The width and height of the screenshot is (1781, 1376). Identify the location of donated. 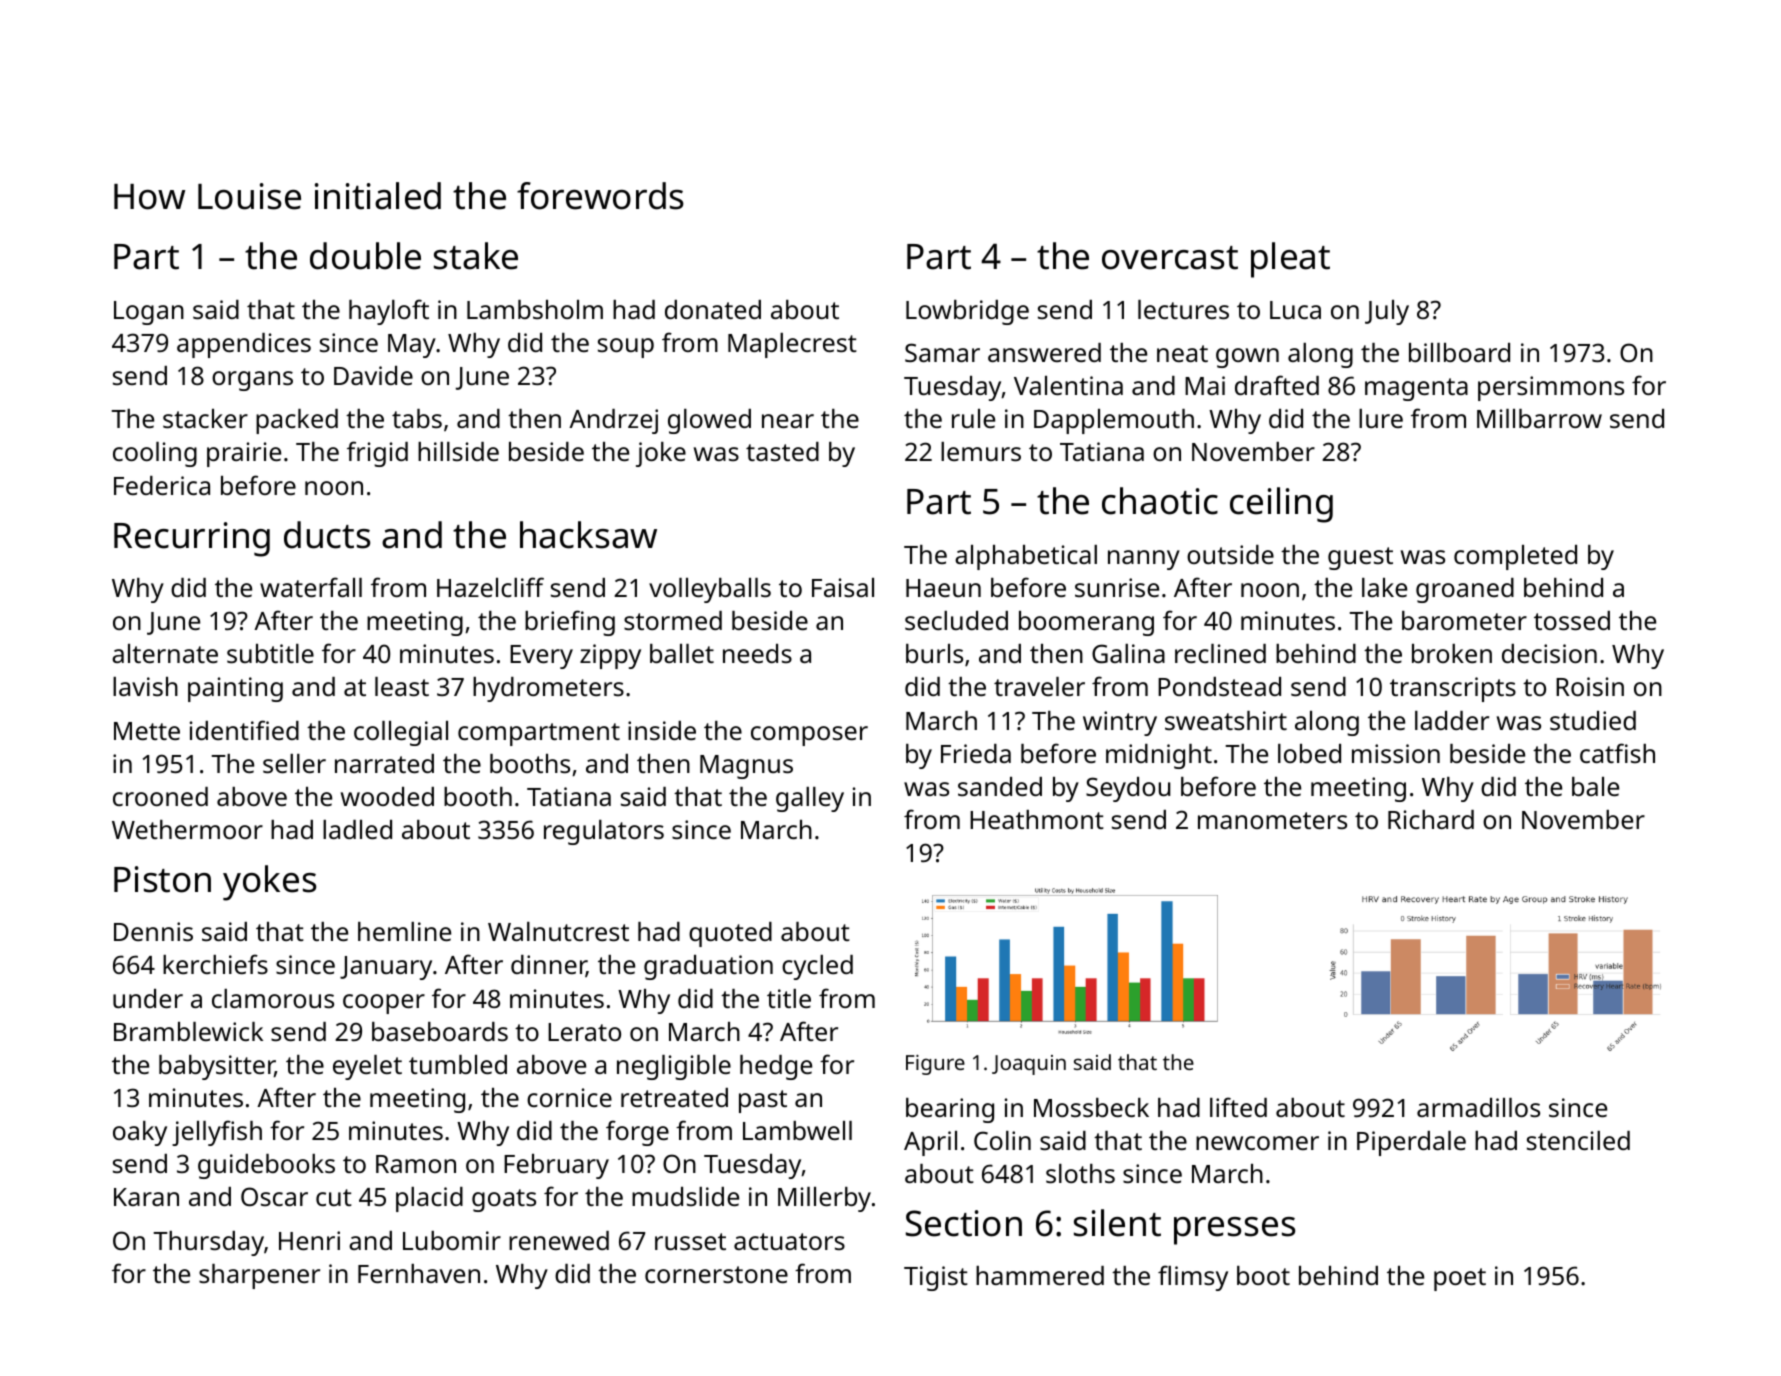
(713, 309).
